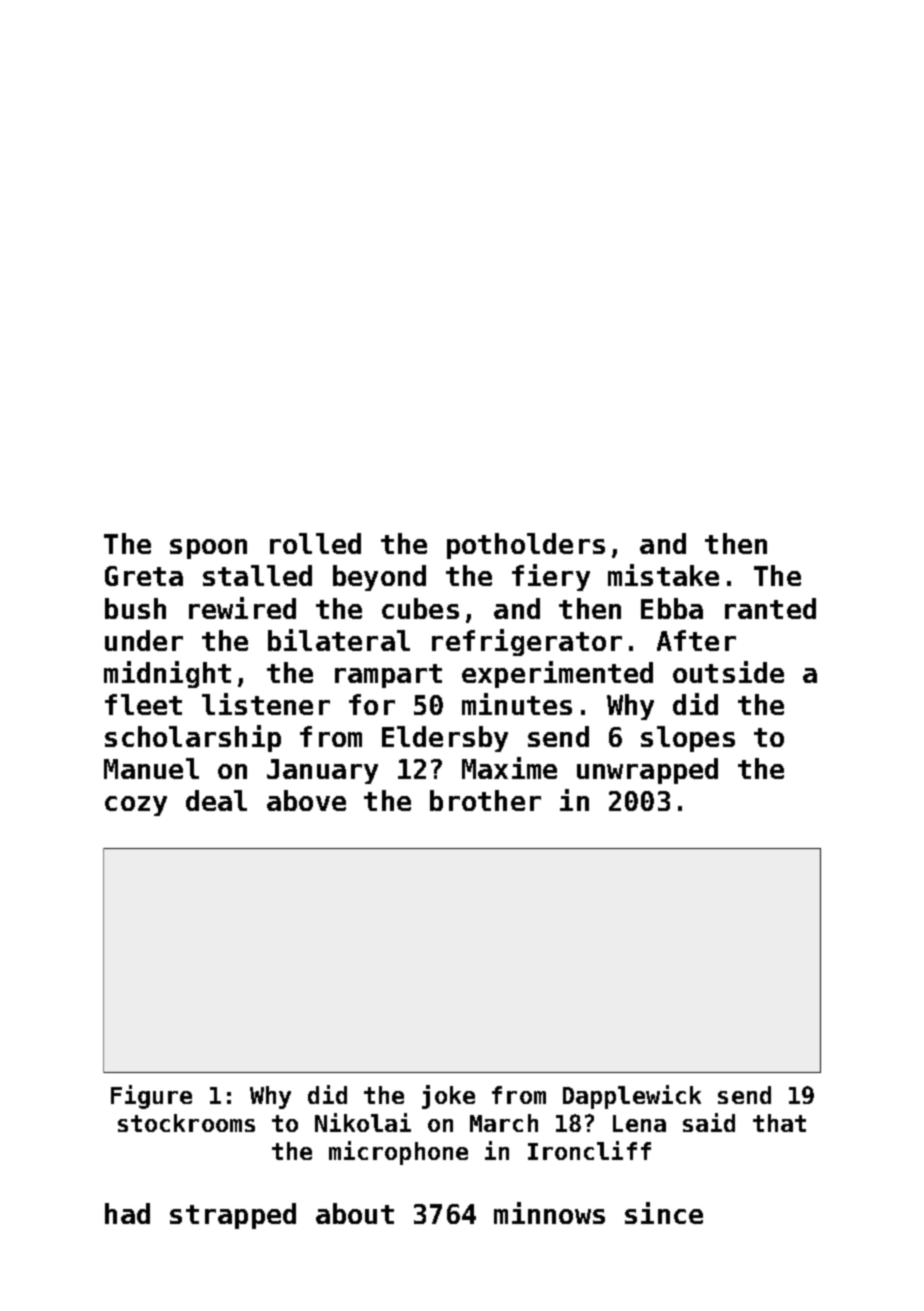  Describe the element at coordinates (448, 1097) in the document. I see `joke` at that location.
